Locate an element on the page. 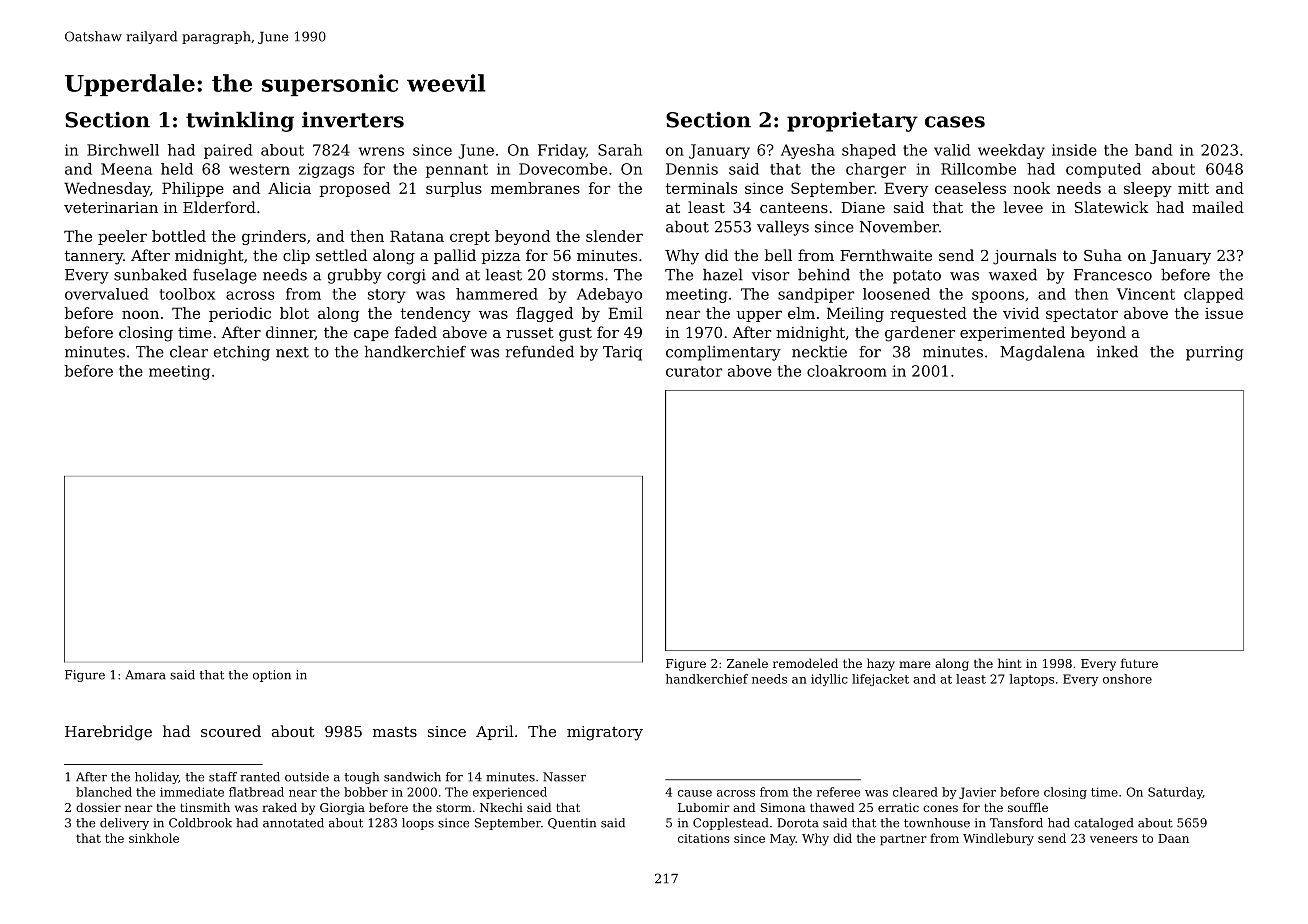 This page has height=924, width=1308. russet is located at coordinates (530, 332).
